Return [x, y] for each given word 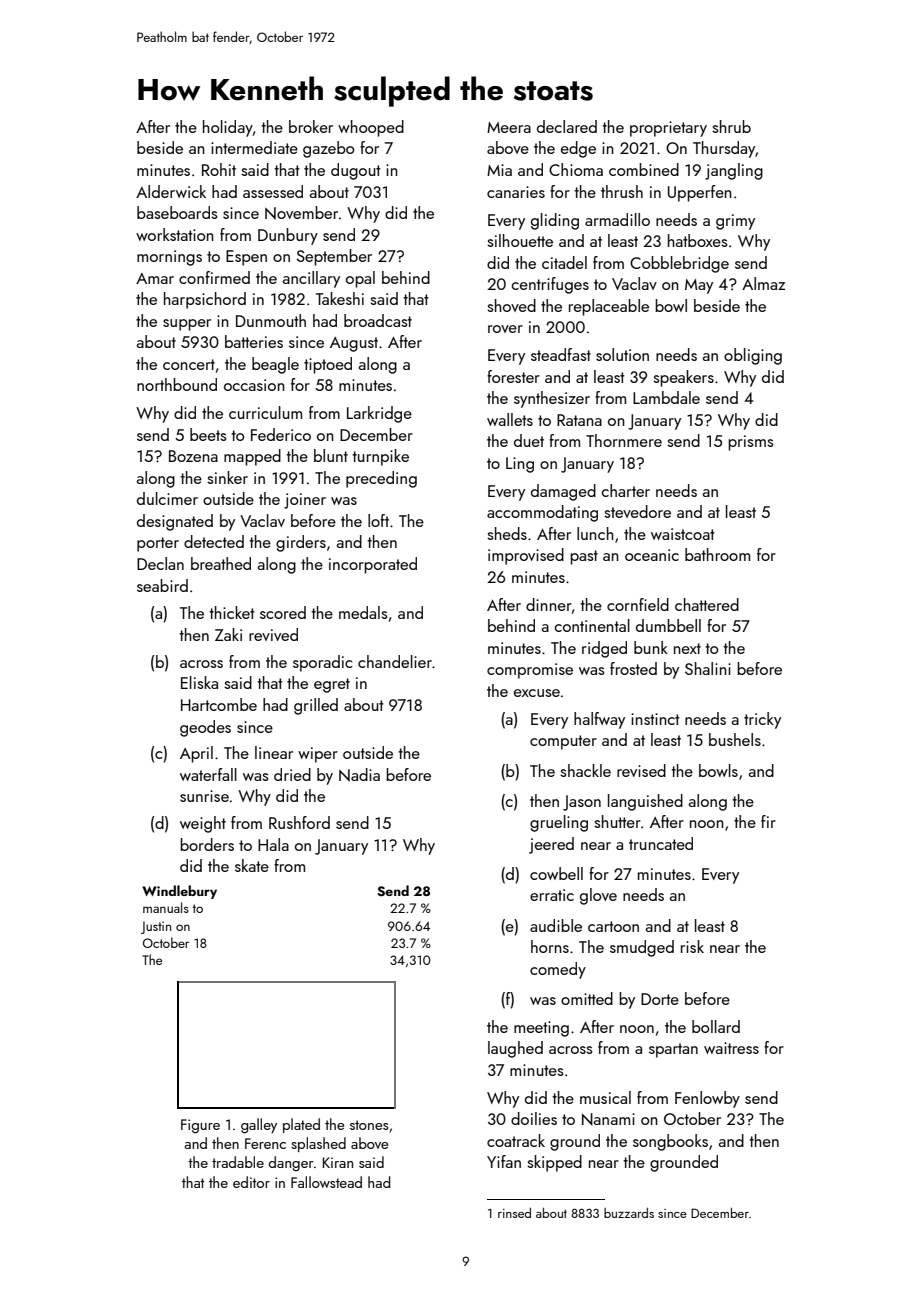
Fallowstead [326, 1182]
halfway [599, 720]
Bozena [193, 456]
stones [369, 1125]
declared [567, 126]
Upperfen [700, 193]
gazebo [328, 149]
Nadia [359, 775]
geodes [205, 728]
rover [505, 329]
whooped [371, 128]
